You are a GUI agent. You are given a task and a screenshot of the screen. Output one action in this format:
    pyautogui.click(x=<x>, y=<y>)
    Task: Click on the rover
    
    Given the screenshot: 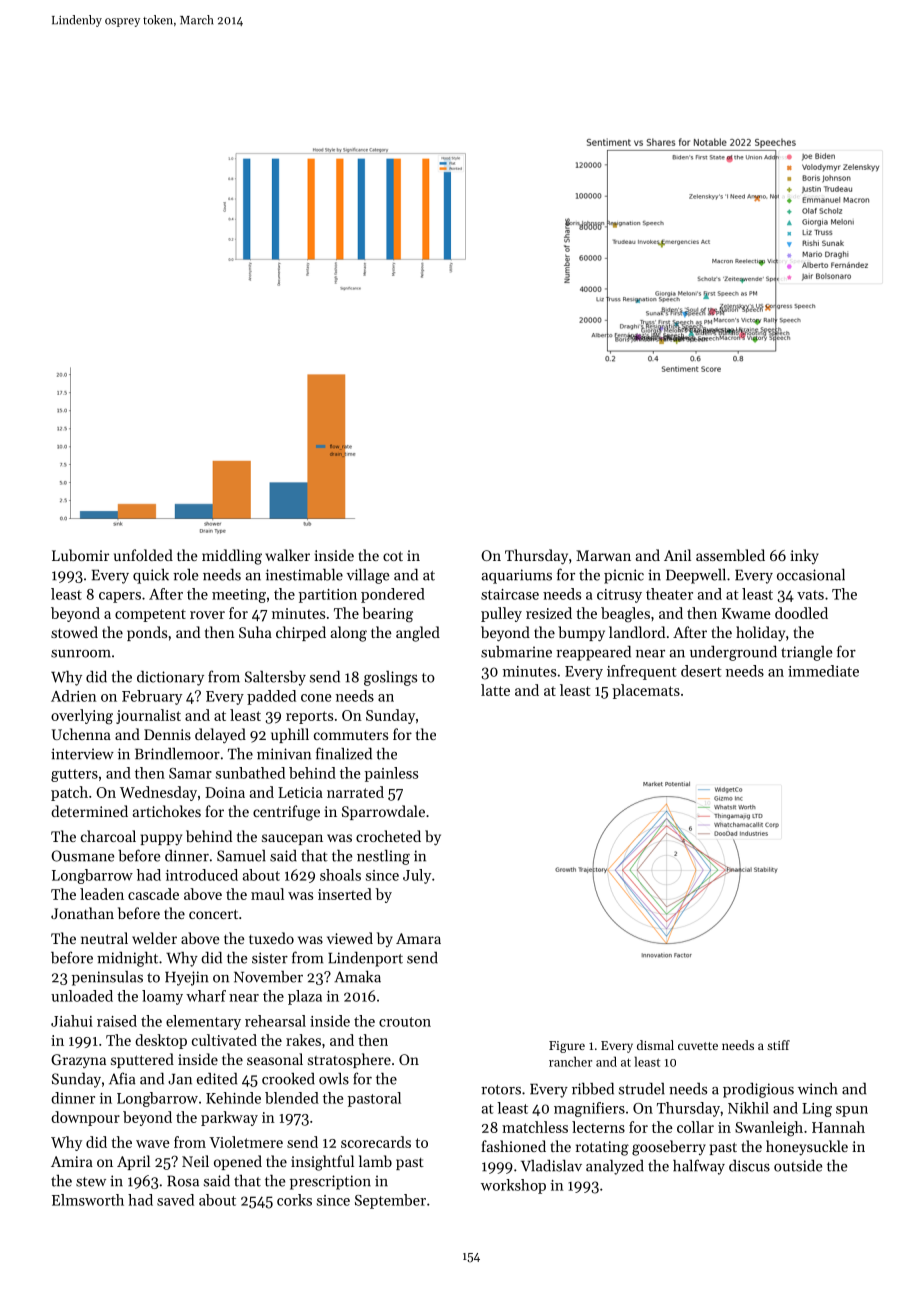 What is the action you would take?
    pyautogui.click(x=207, y=615)
